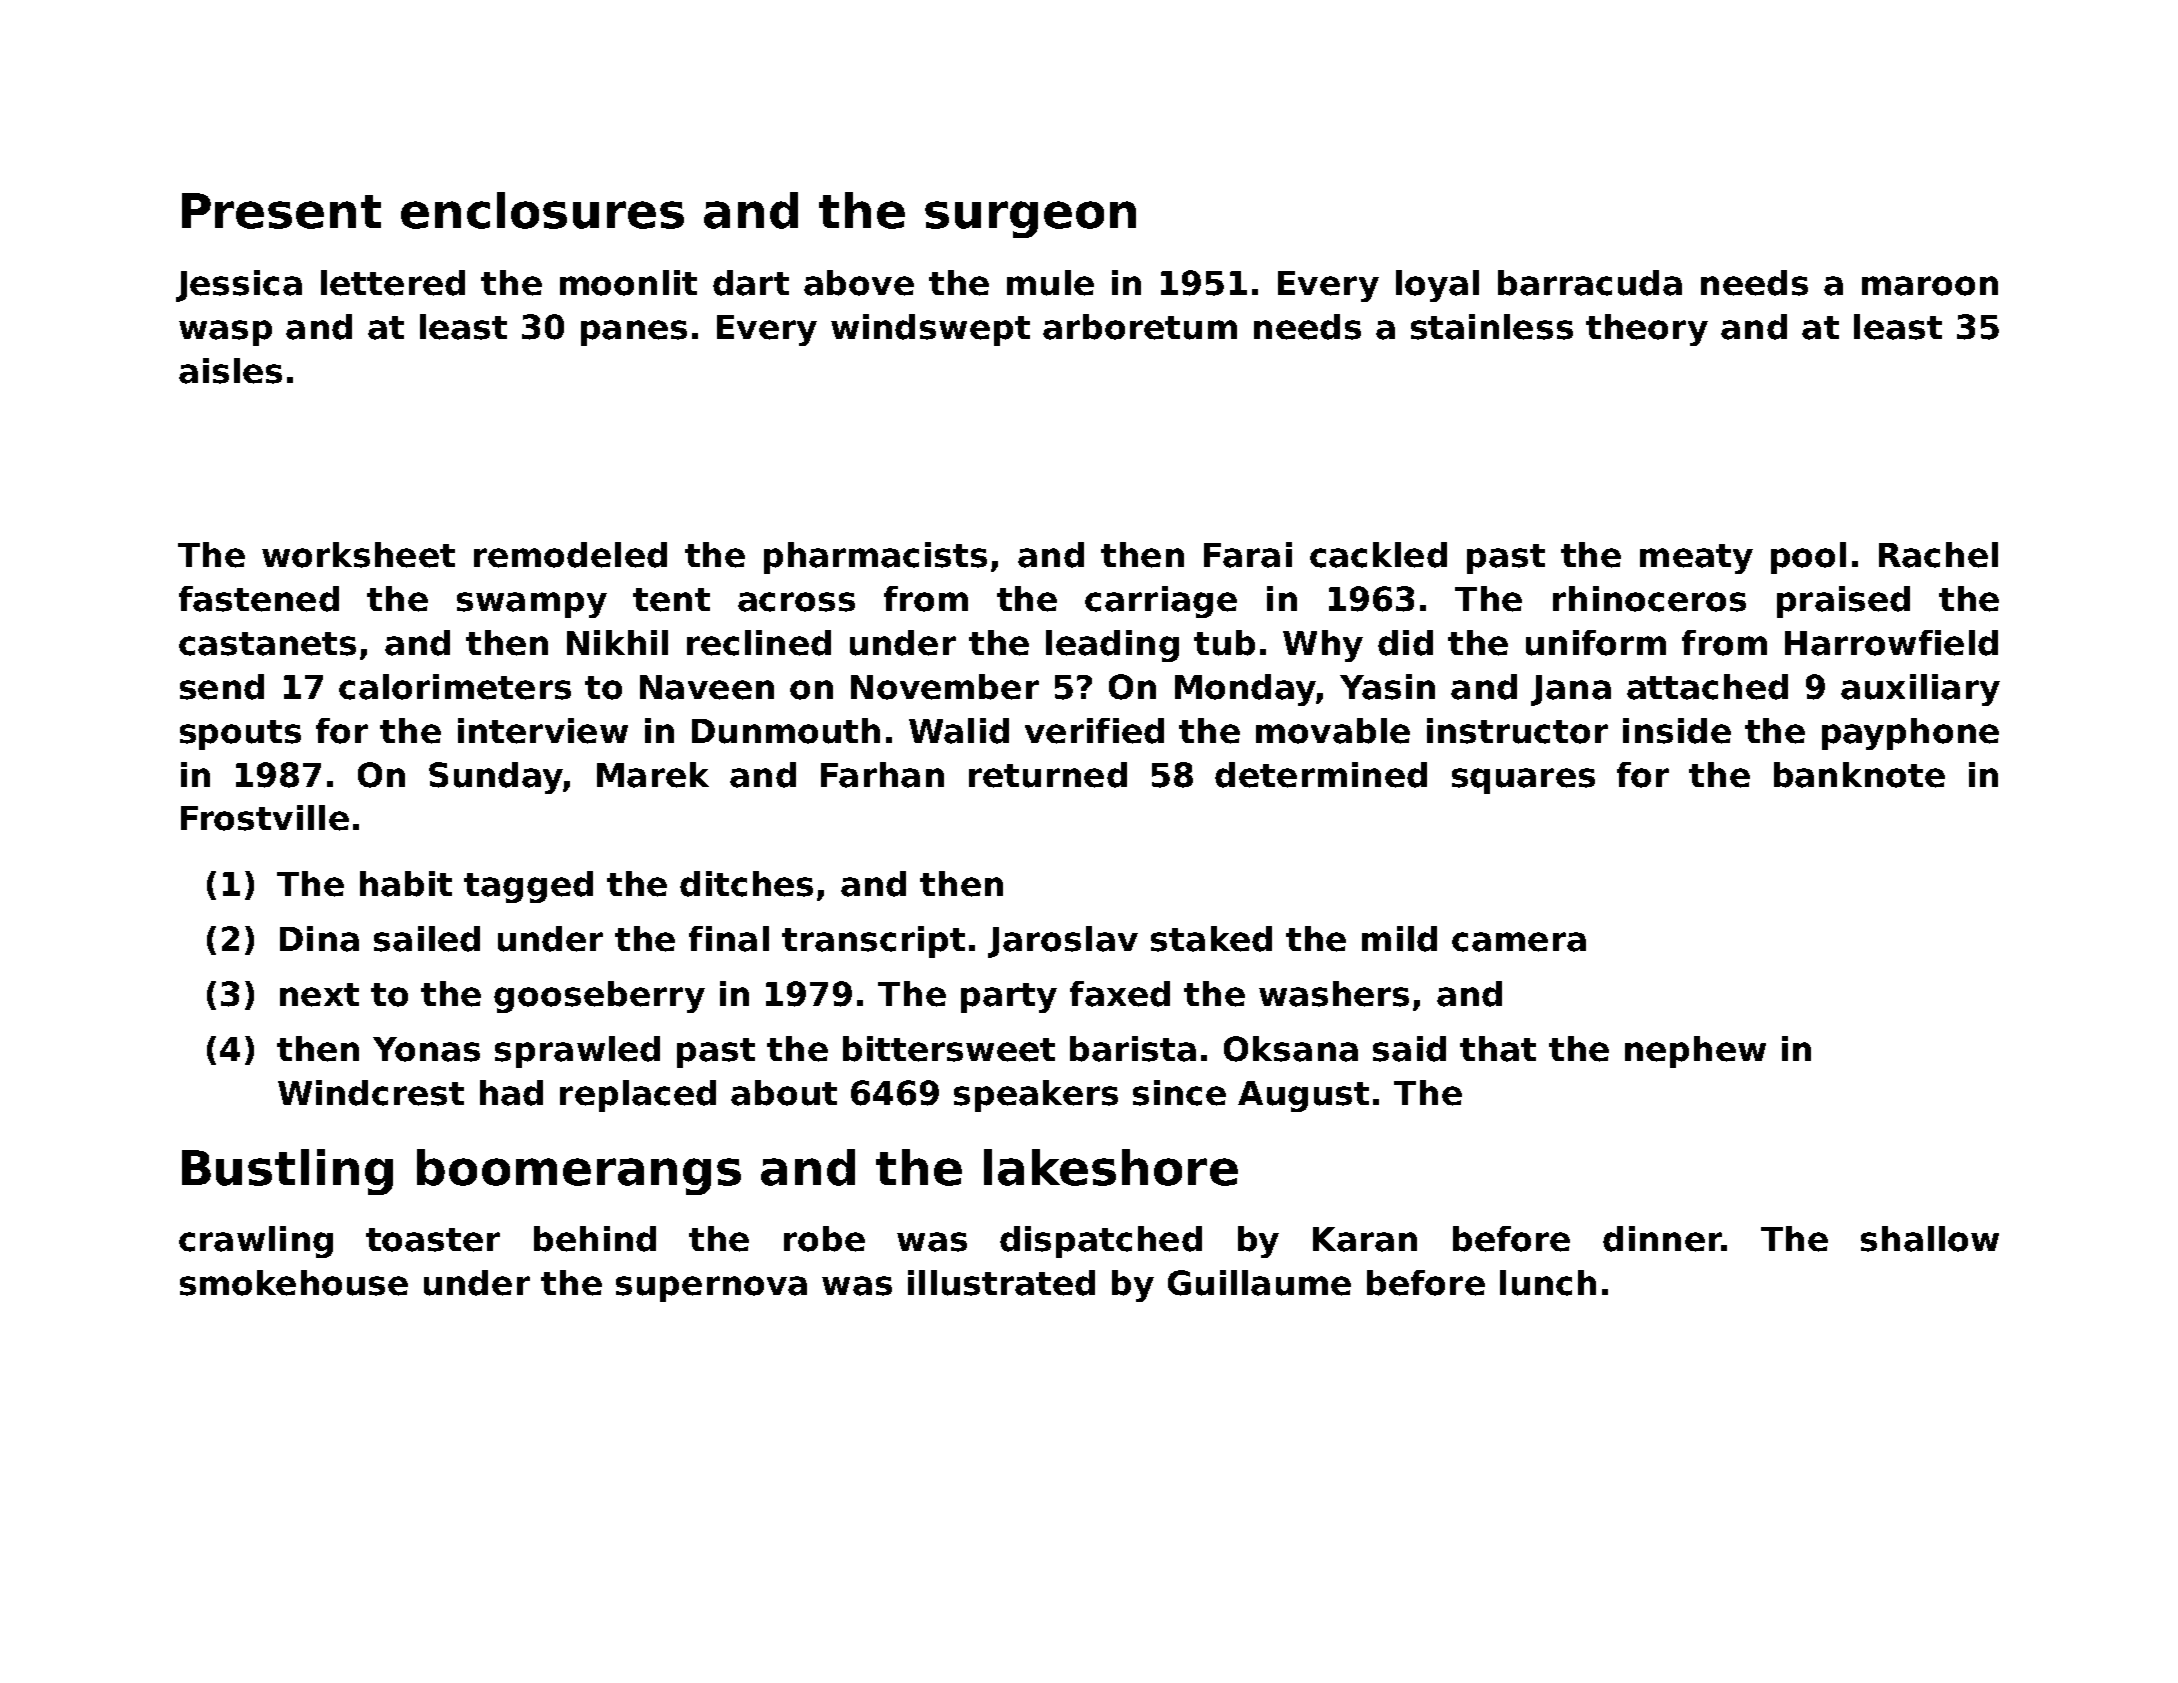  What do you see at coordinates (959, 731) in the image?
I see `Walid` at bounding box center [959, 731].
